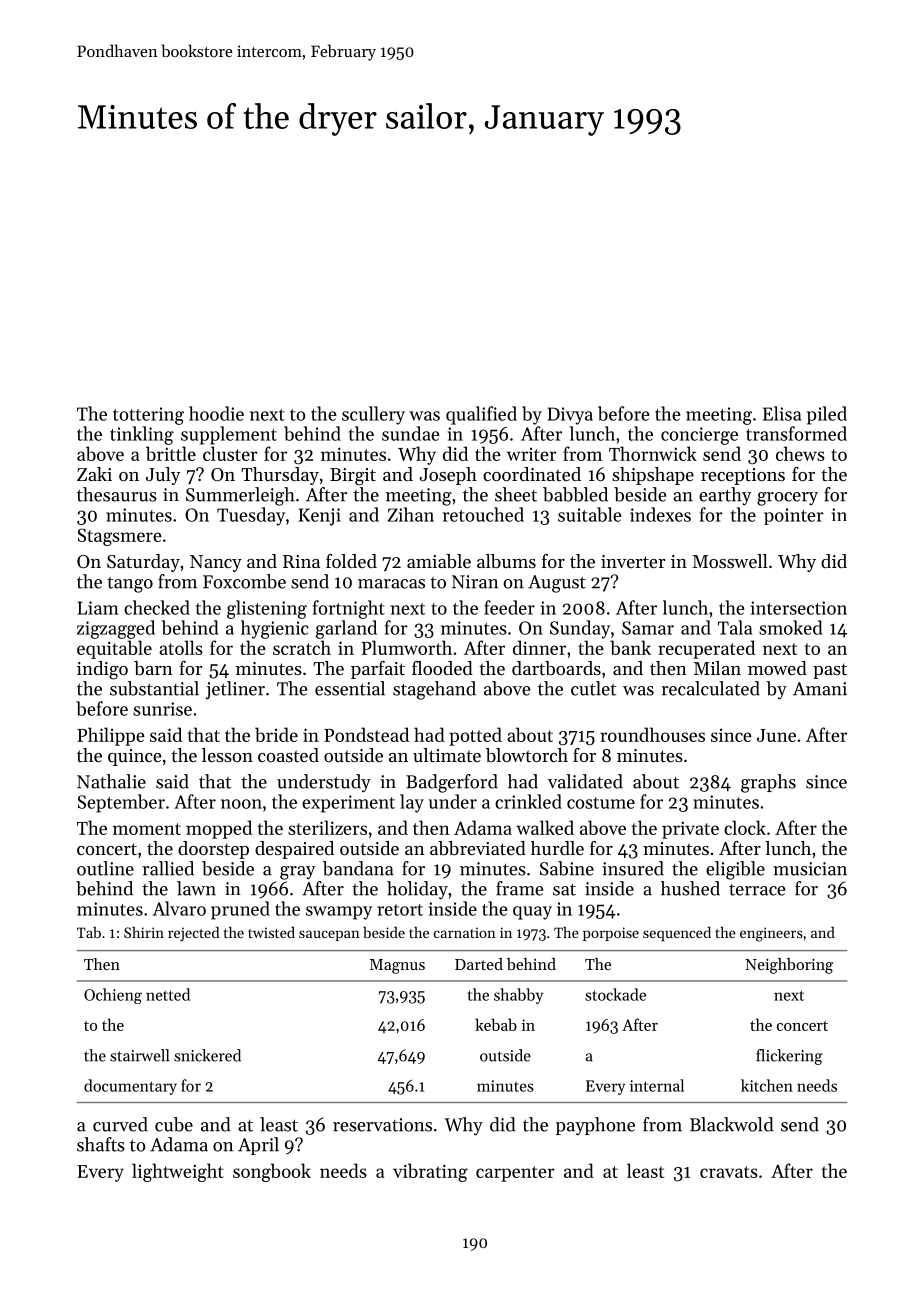 The image size is (924, 1314). I want to click on hoodie, so click(216, 413).
